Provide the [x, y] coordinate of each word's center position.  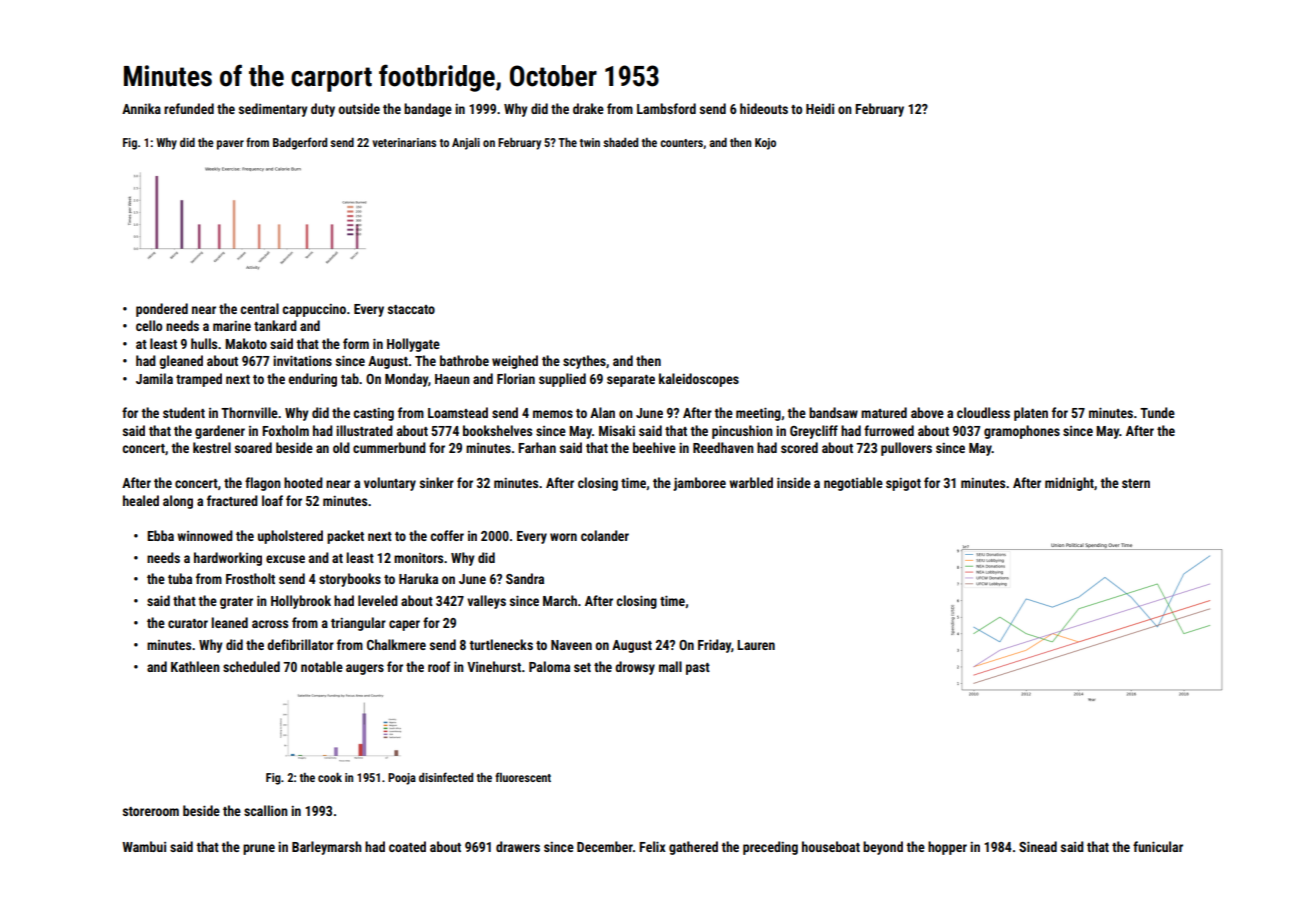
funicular [1158, 846]
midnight [1069, 484]
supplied [562, 380]
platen [1031, 414]
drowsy [635, 668]
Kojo [765, 144]
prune [259, 849]
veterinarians [404, 142]
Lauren [756, 645]
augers [365, 669]
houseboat [831, 846]
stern [1136, 483]
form [356, 343]
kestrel [212, 447]
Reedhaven [723, 447]
